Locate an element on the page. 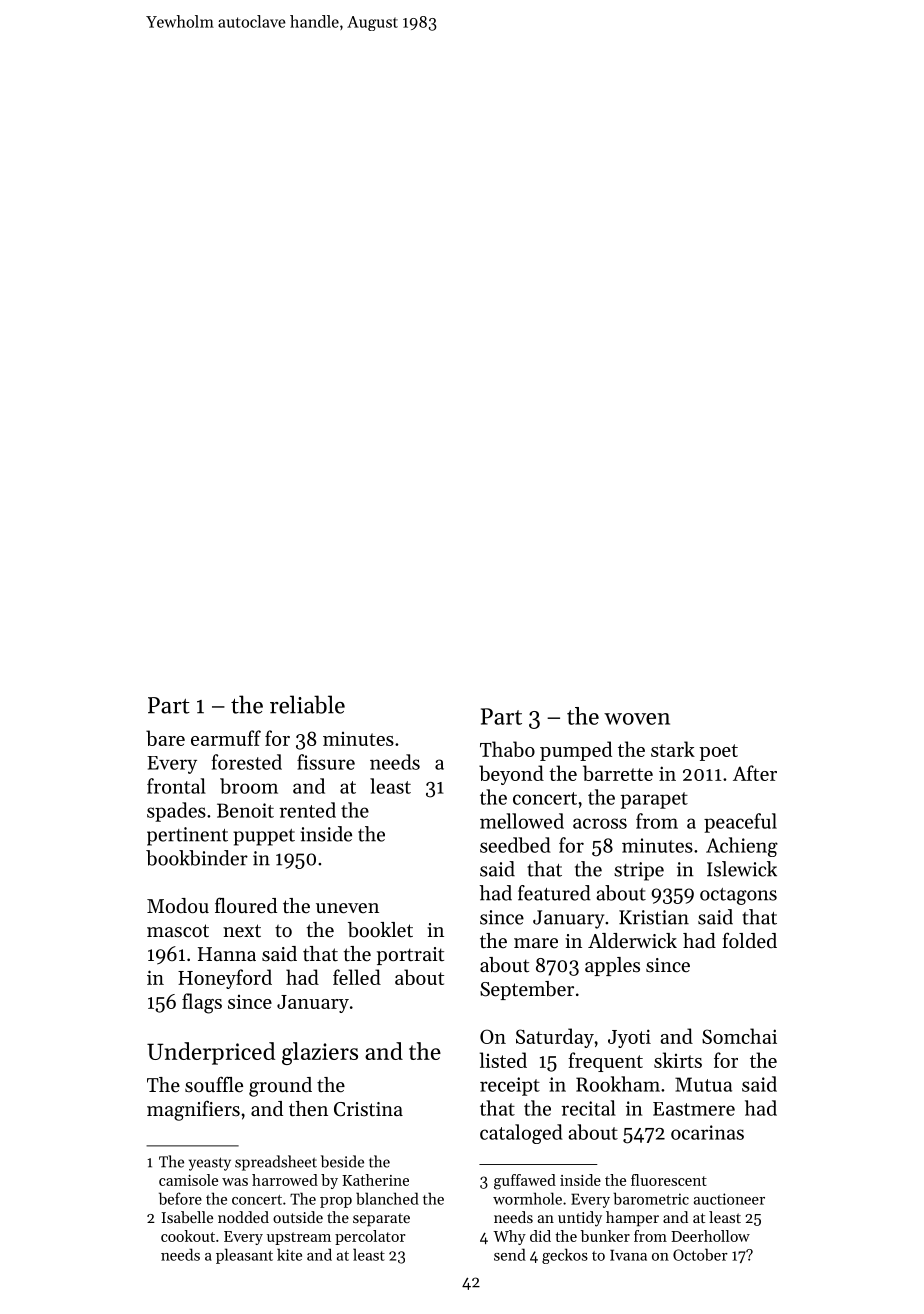 The width and height of the page is (924, 1314). parapet is located at coordinates (654, 800).
